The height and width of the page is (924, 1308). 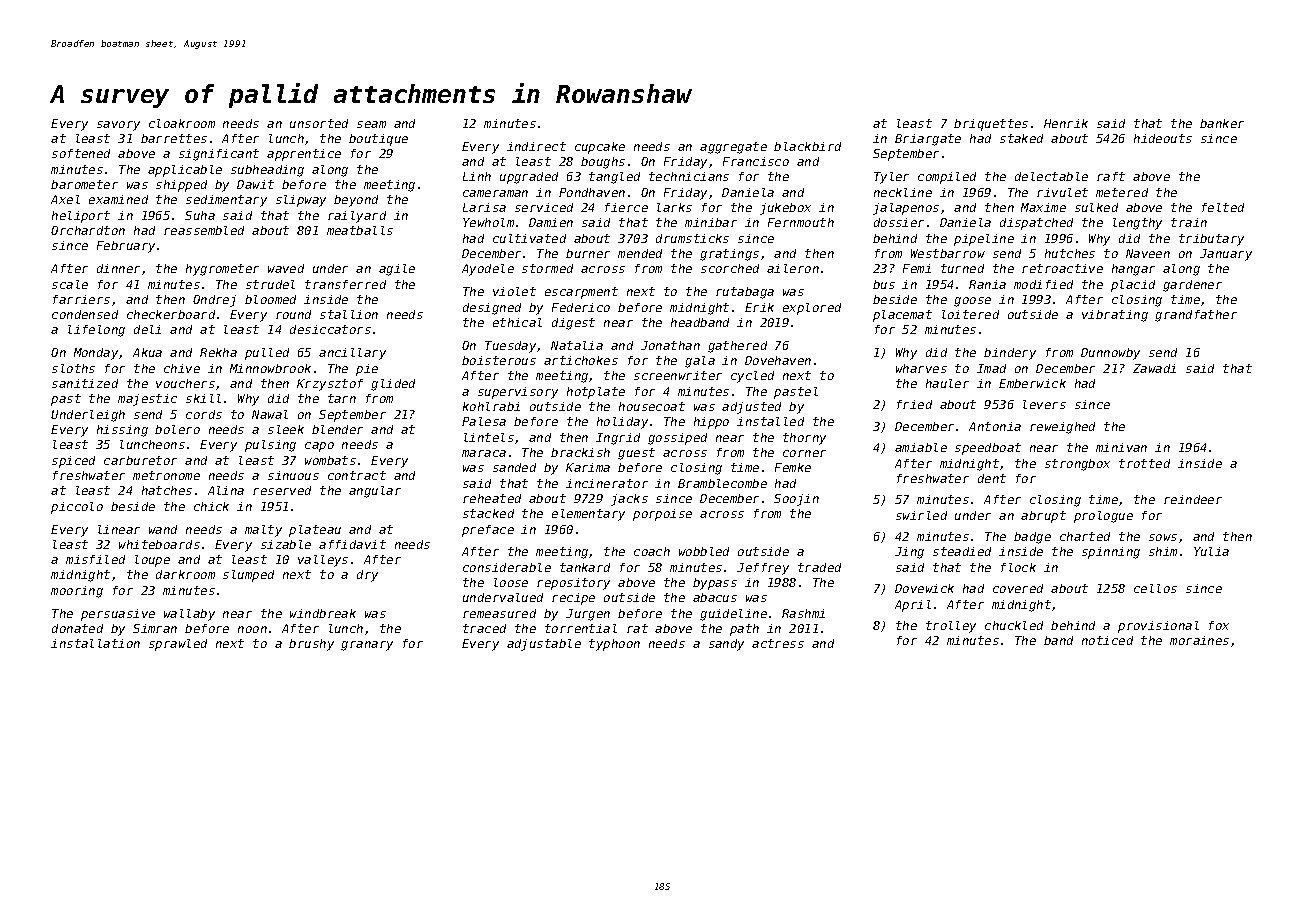 What do you see at coordinates (1137, 224) in the page?
I see `lengthy` at bounding box center [1137, 224].
